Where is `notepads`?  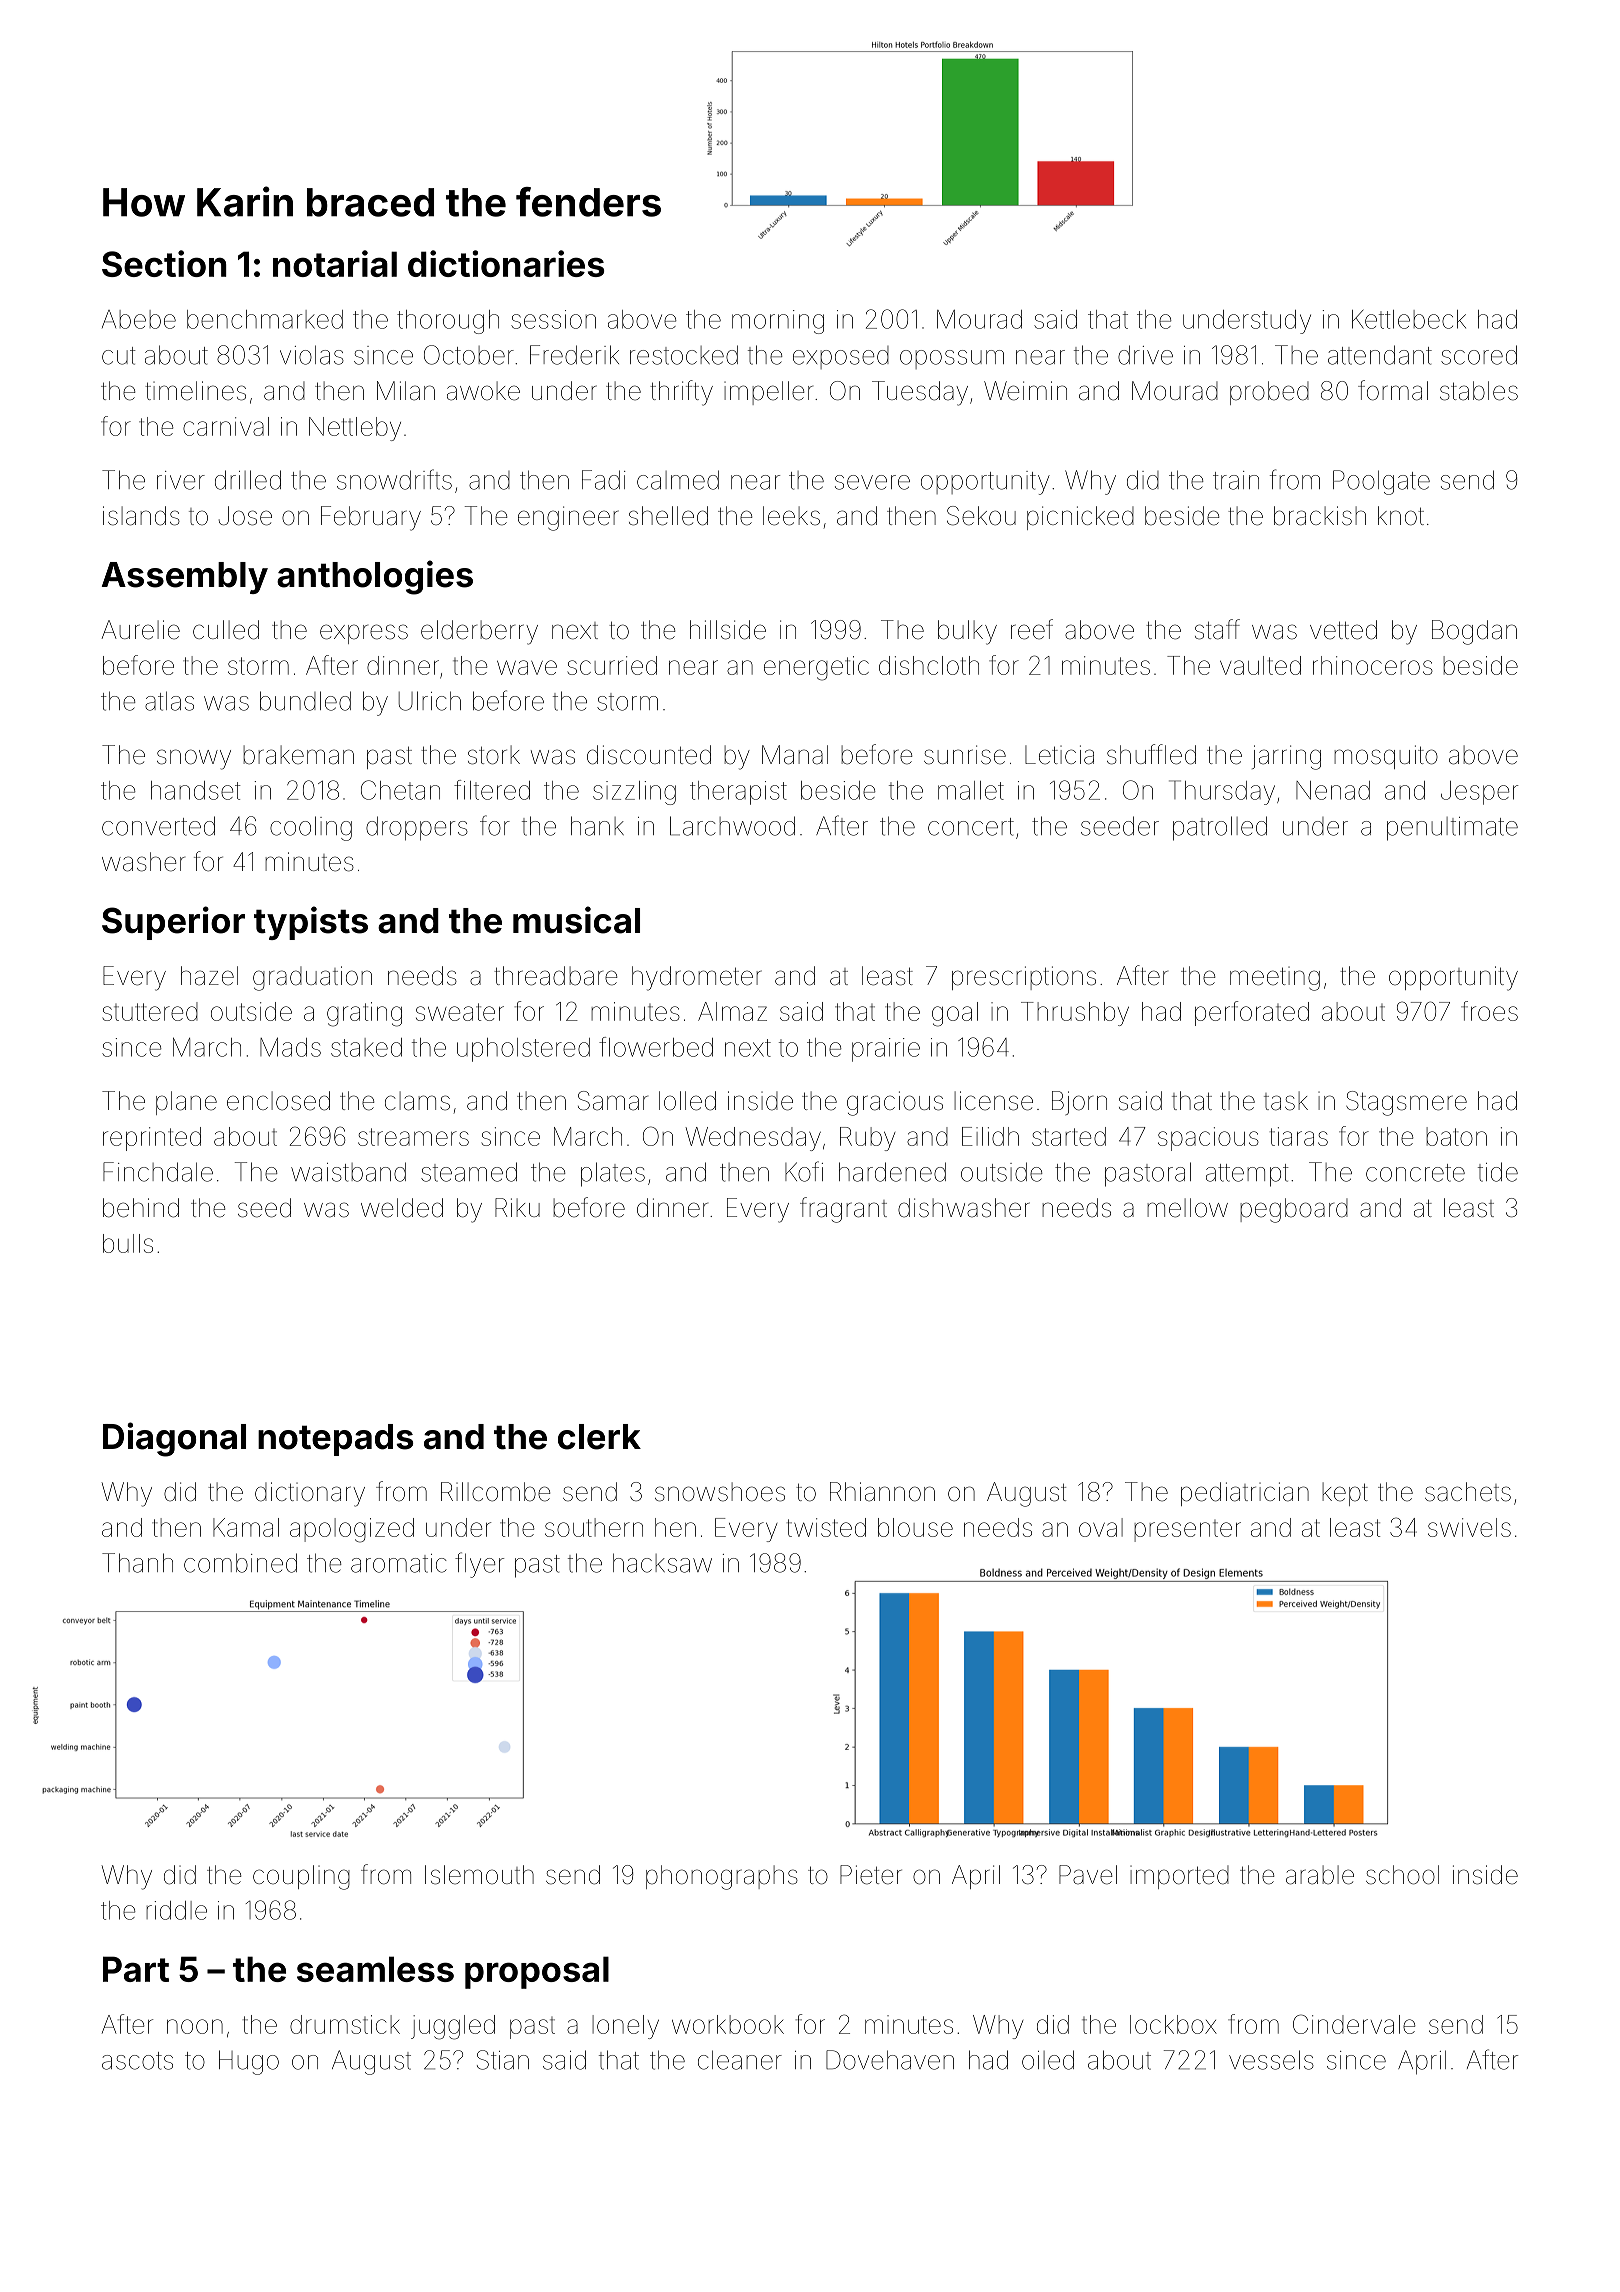
notepads is located at coordinates (336, 1440).
